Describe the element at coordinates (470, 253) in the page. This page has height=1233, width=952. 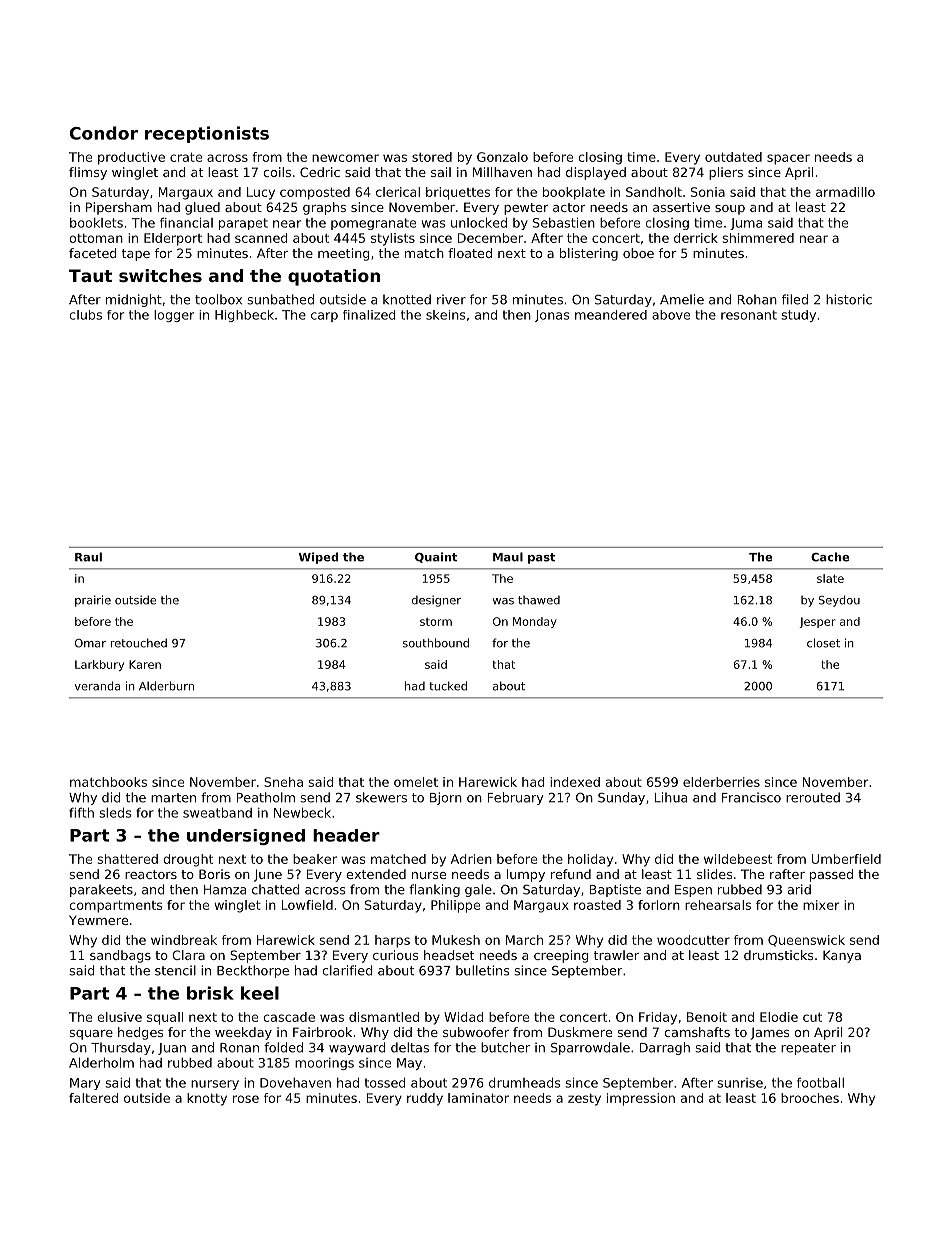
I see `floated` at that location.
